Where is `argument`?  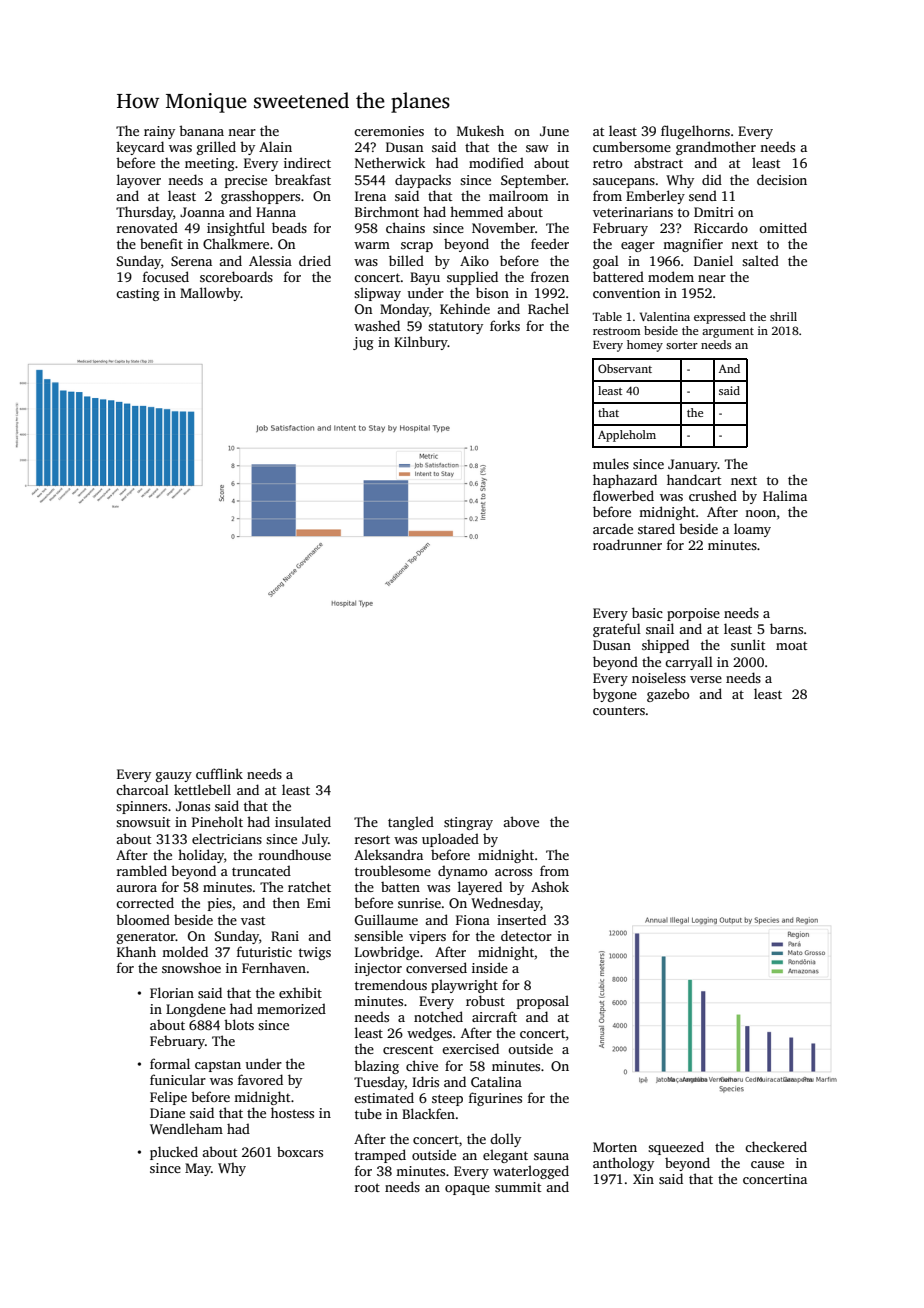 argument is located at coordinates (728, 333).
